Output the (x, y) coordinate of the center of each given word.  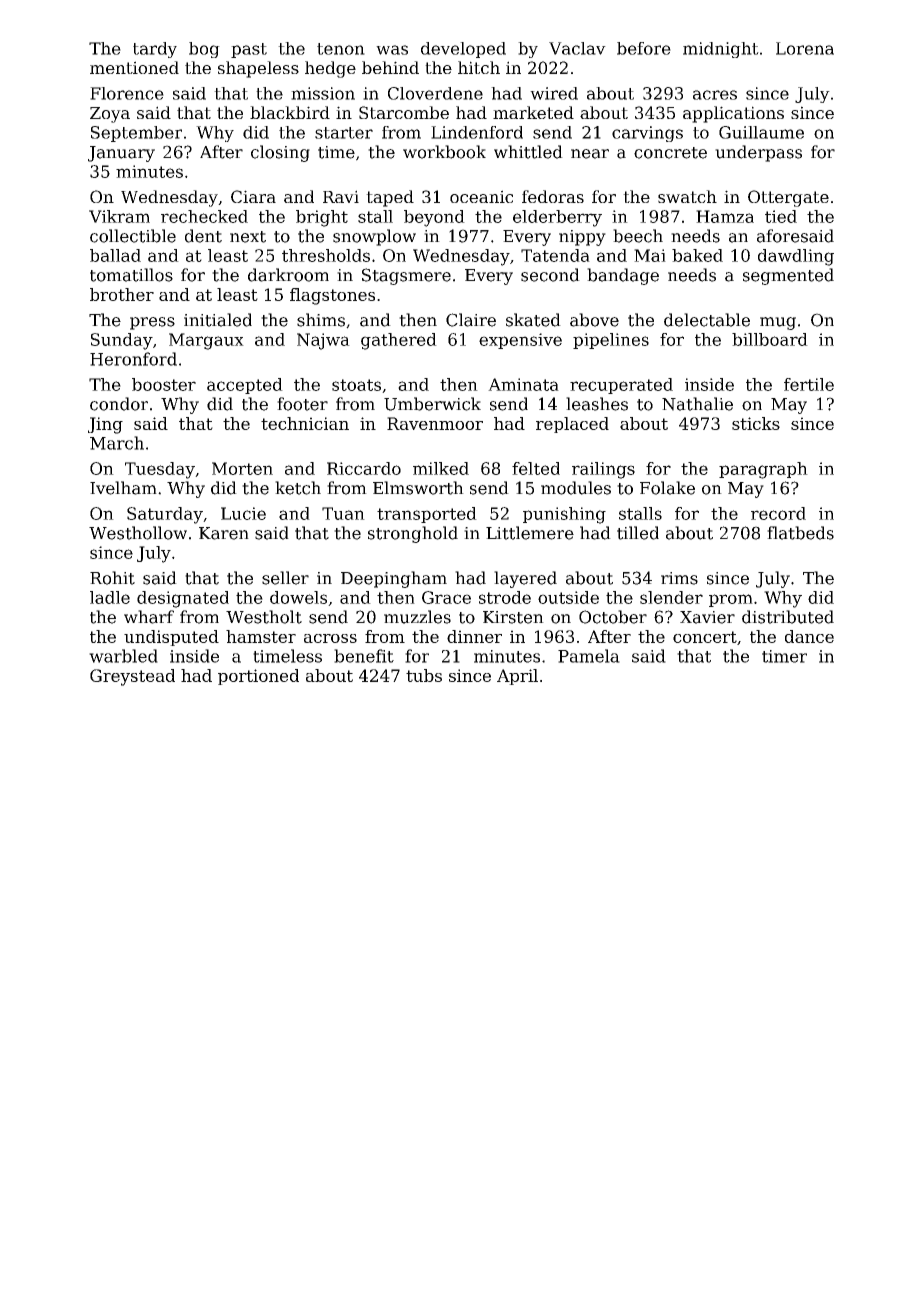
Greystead (132, 677)
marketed (533, 112)
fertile (809, 384)
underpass (758, 153)
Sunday (122, 341)
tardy (155, 50)
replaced (572, 425)
